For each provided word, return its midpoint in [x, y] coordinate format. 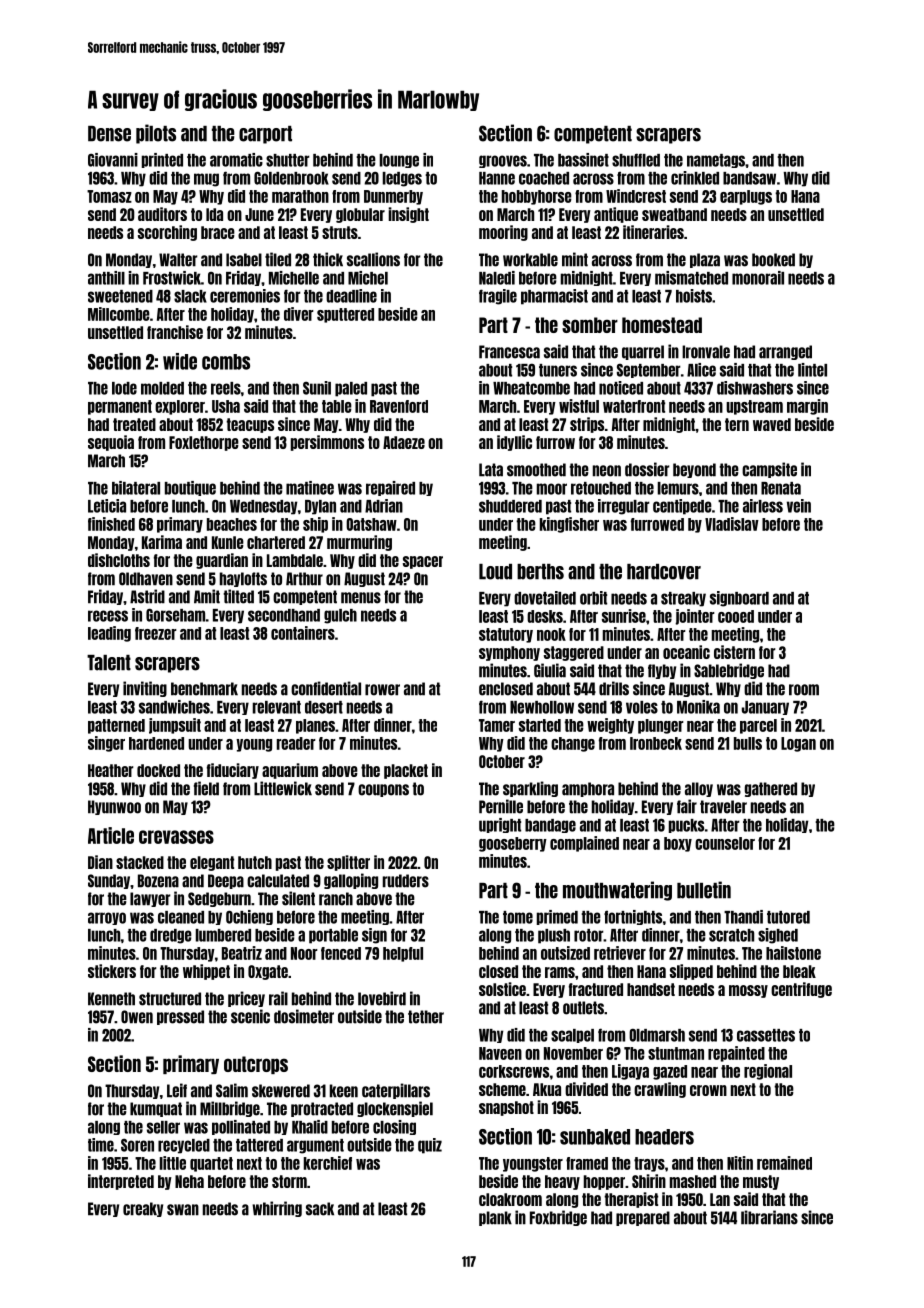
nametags [716, 161]
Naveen [500, 1053]
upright [500, 825]
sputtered [345, 315]
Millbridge [230, 1109]
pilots [156, 134]
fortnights [633, 917]
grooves [503, 161]
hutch [255, 862]
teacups [250, 425]
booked [773, 260]
